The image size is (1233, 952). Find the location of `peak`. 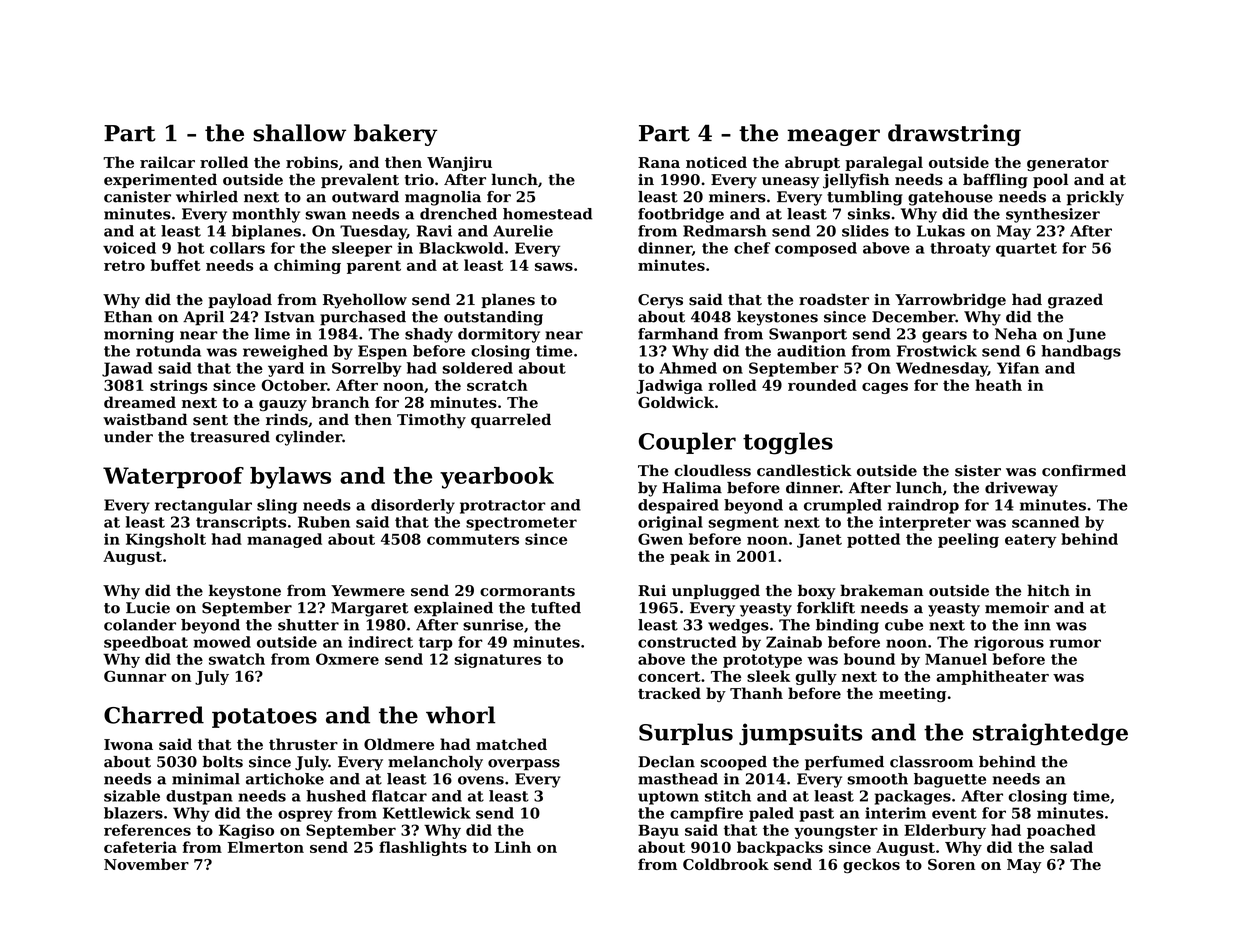

peak is located at coordinates (690, 557).
